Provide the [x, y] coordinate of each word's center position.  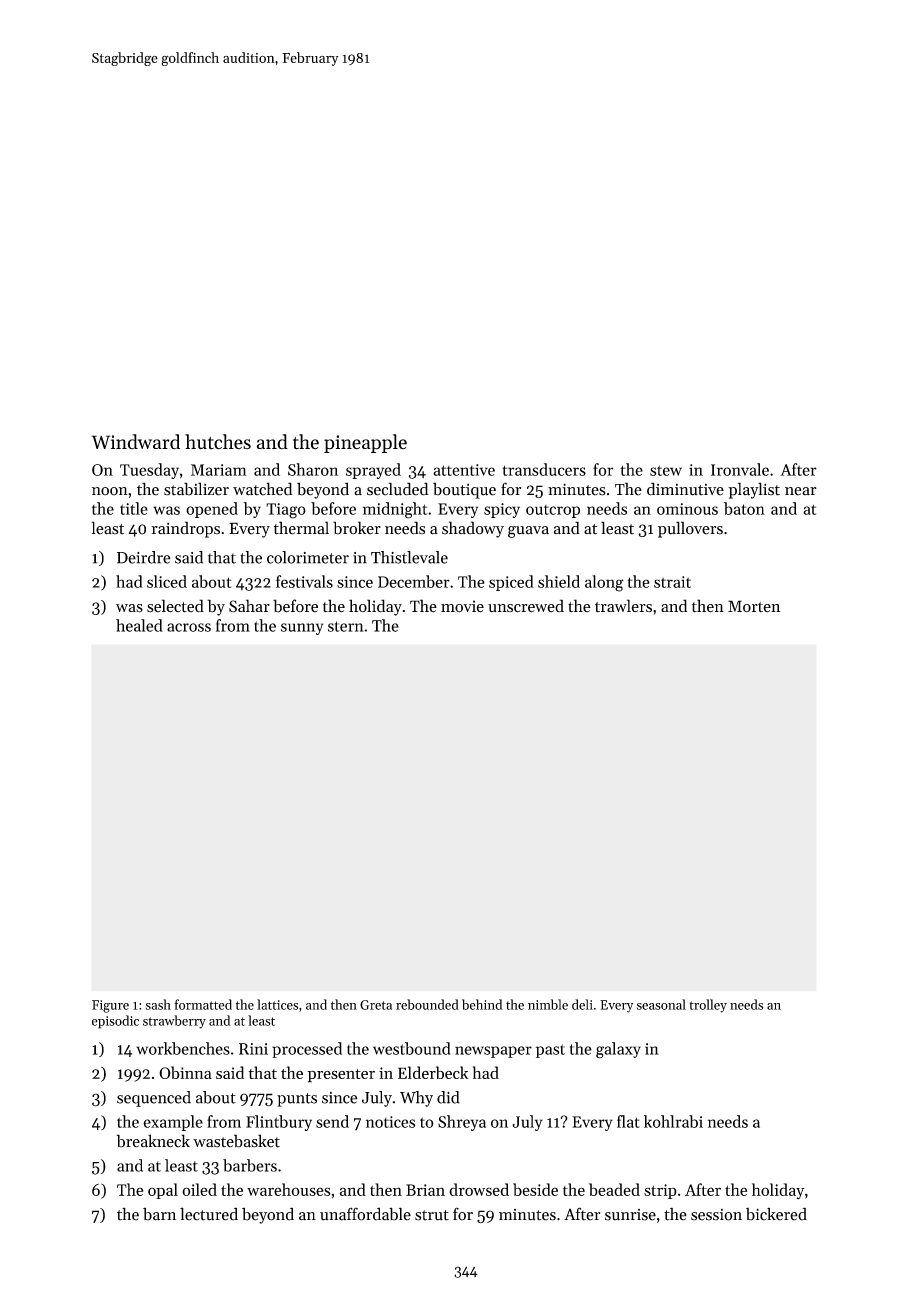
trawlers [623, 606]
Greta [376, 1005]
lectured [209, 1214]
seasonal [661, 1004]
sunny [302, 629]
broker [357, 528]
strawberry [174, 1022]
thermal [301, 528]
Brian [425, 1190]
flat [628, 1121]
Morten [754, 606]
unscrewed [526, 606]
